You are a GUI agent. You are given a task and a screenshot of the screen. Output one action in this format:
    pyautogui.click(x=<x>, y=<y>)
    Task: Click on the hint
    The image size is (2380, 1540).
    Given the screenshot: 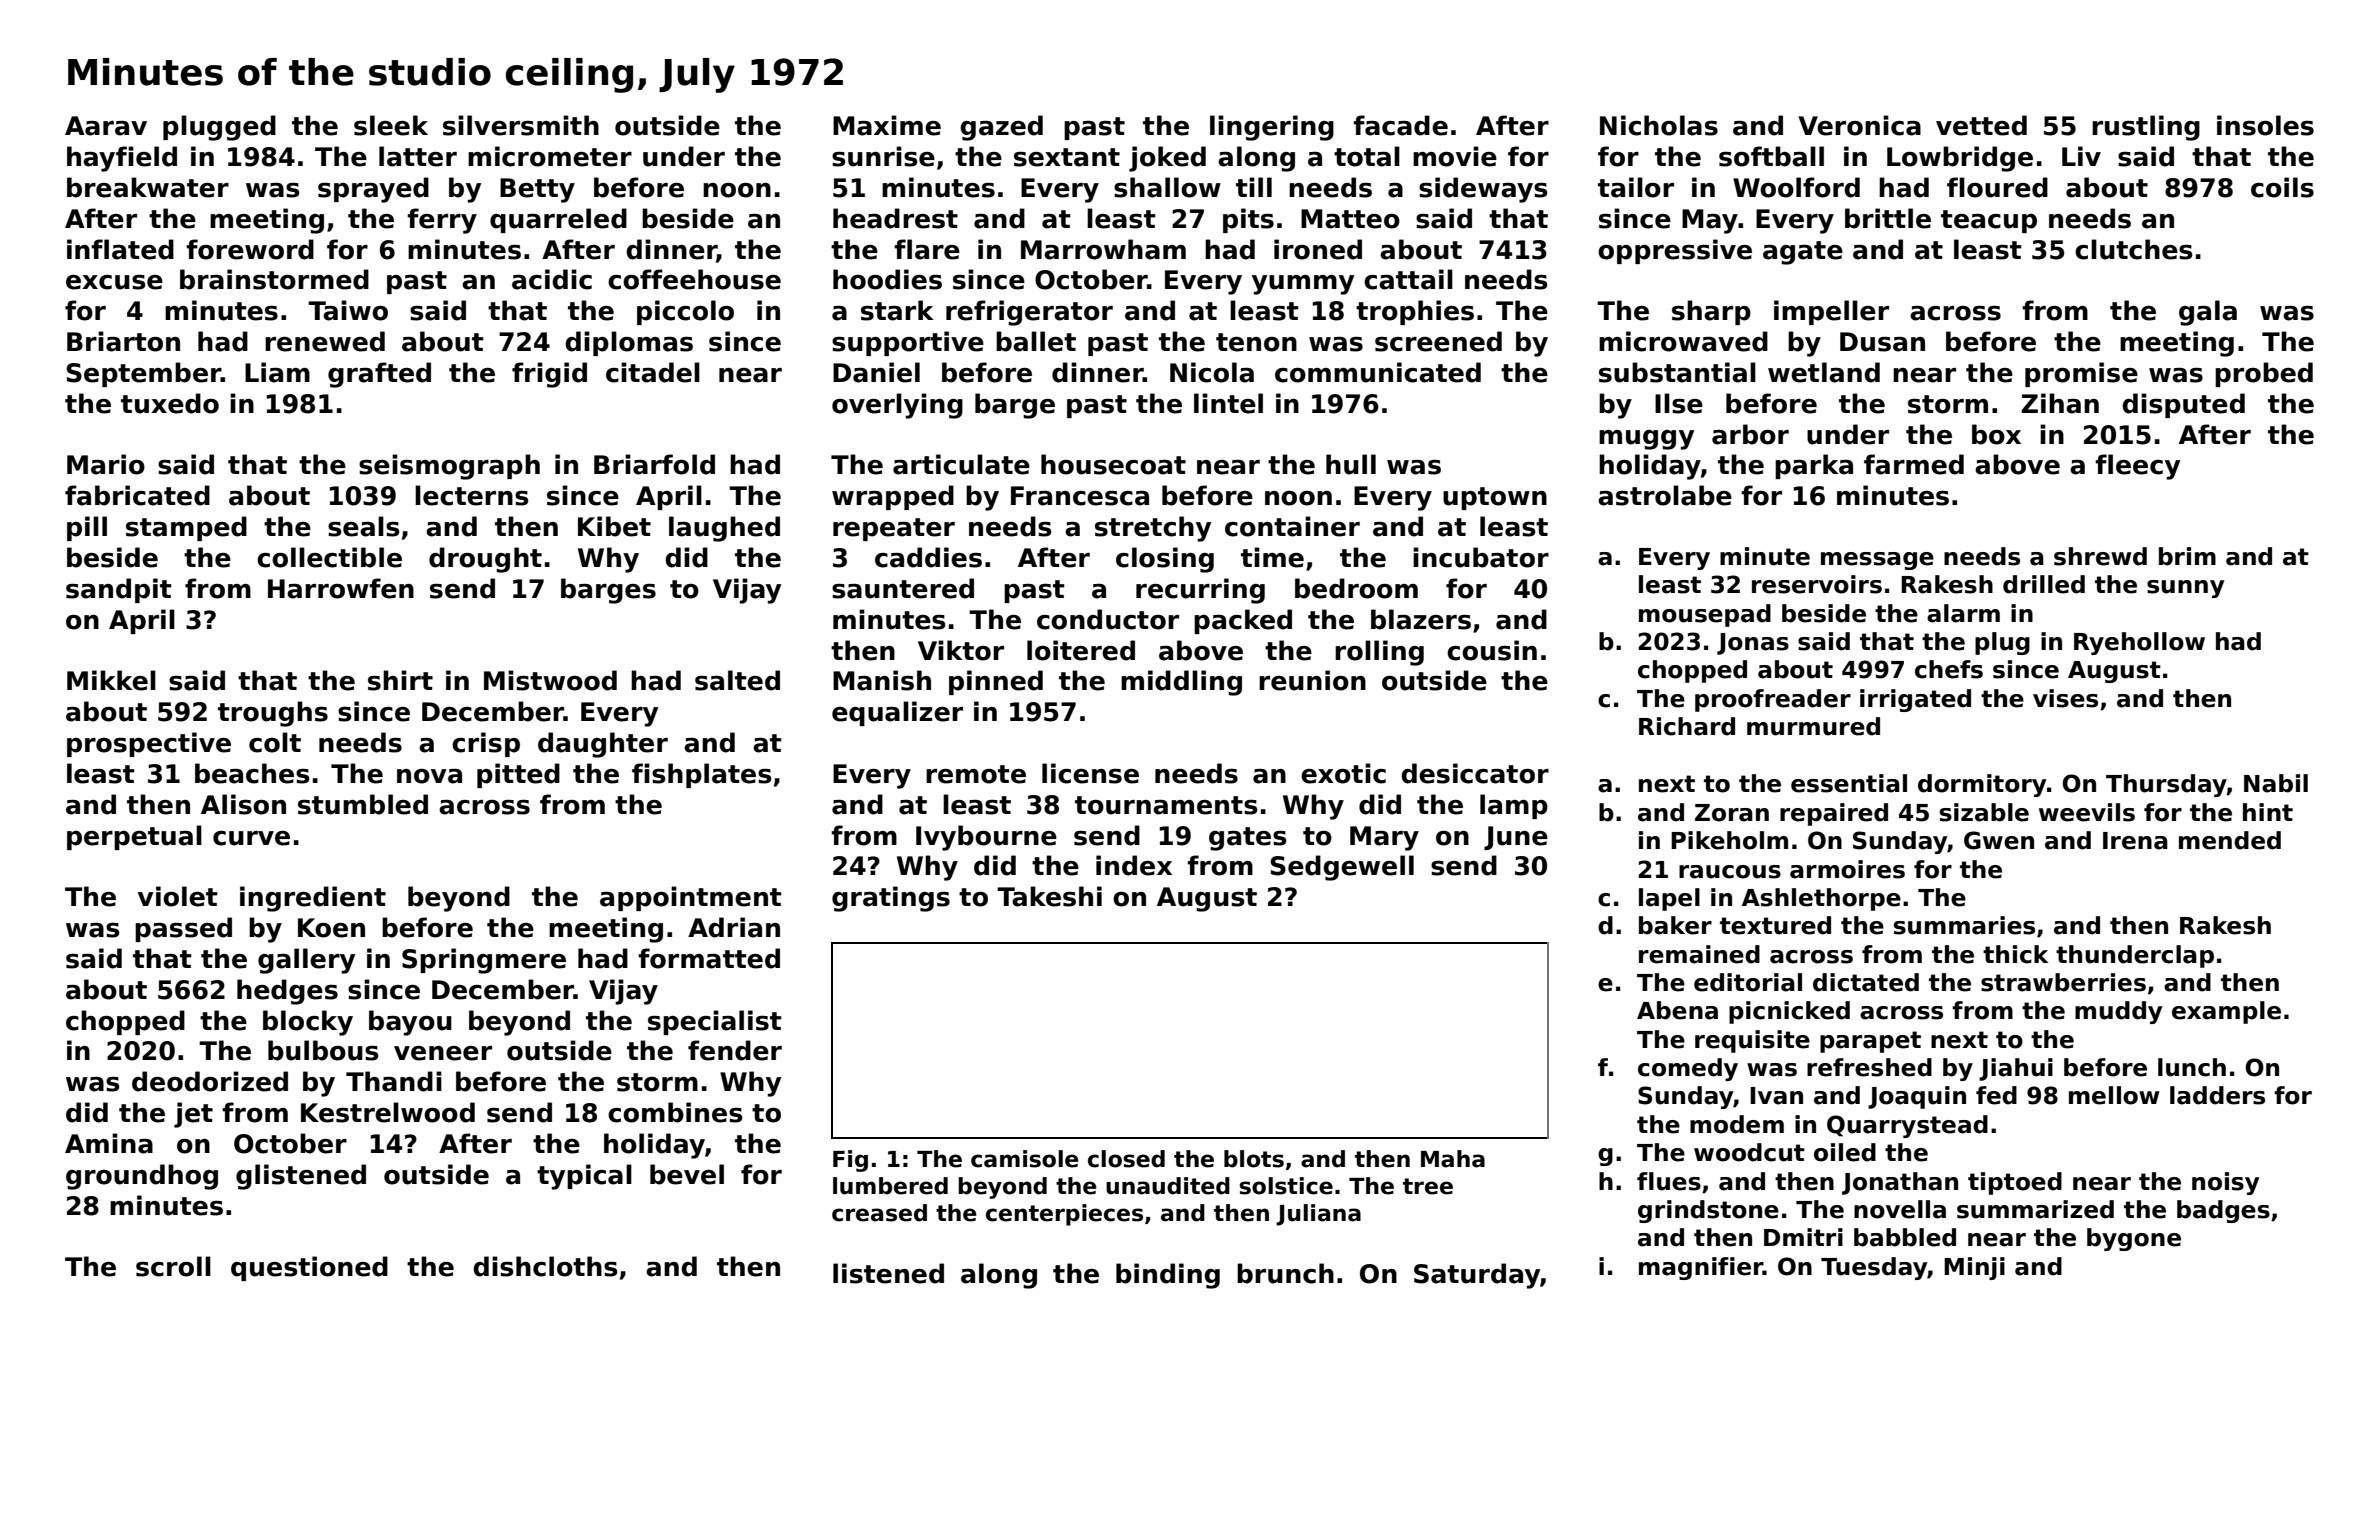 What is the action you would take?
    pyautogui.click(x=2268, y=812)
